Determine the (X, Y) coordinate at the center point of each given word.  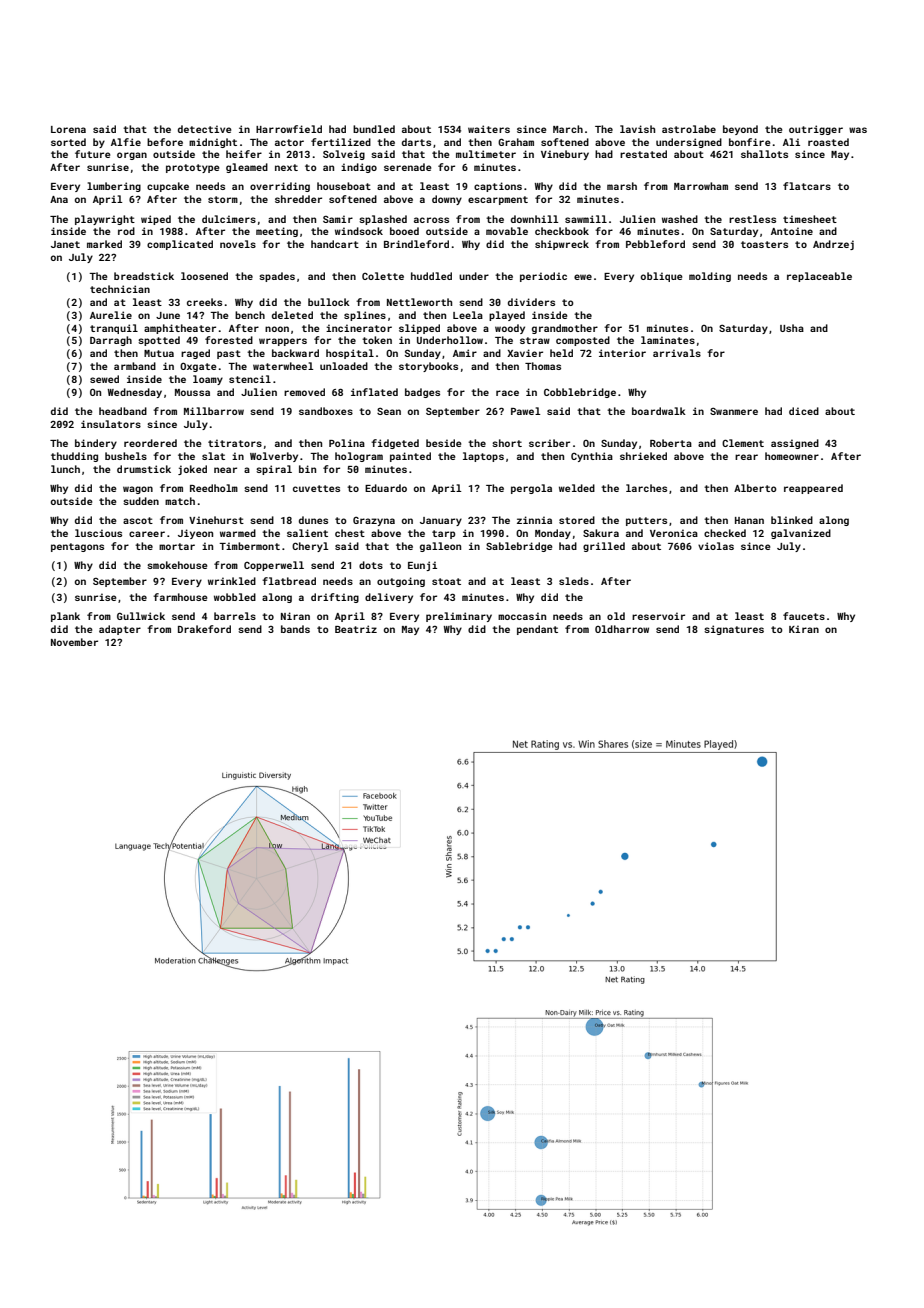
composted (583, 341)
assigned (795, 444)
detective (204, 129)
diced (804, 411)
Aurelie (111, 315)
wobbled (235, 597)
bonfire (749, 142)
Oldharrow (622, 629)
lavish (637, 129)
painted (410, 457)
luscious (98, 533)
